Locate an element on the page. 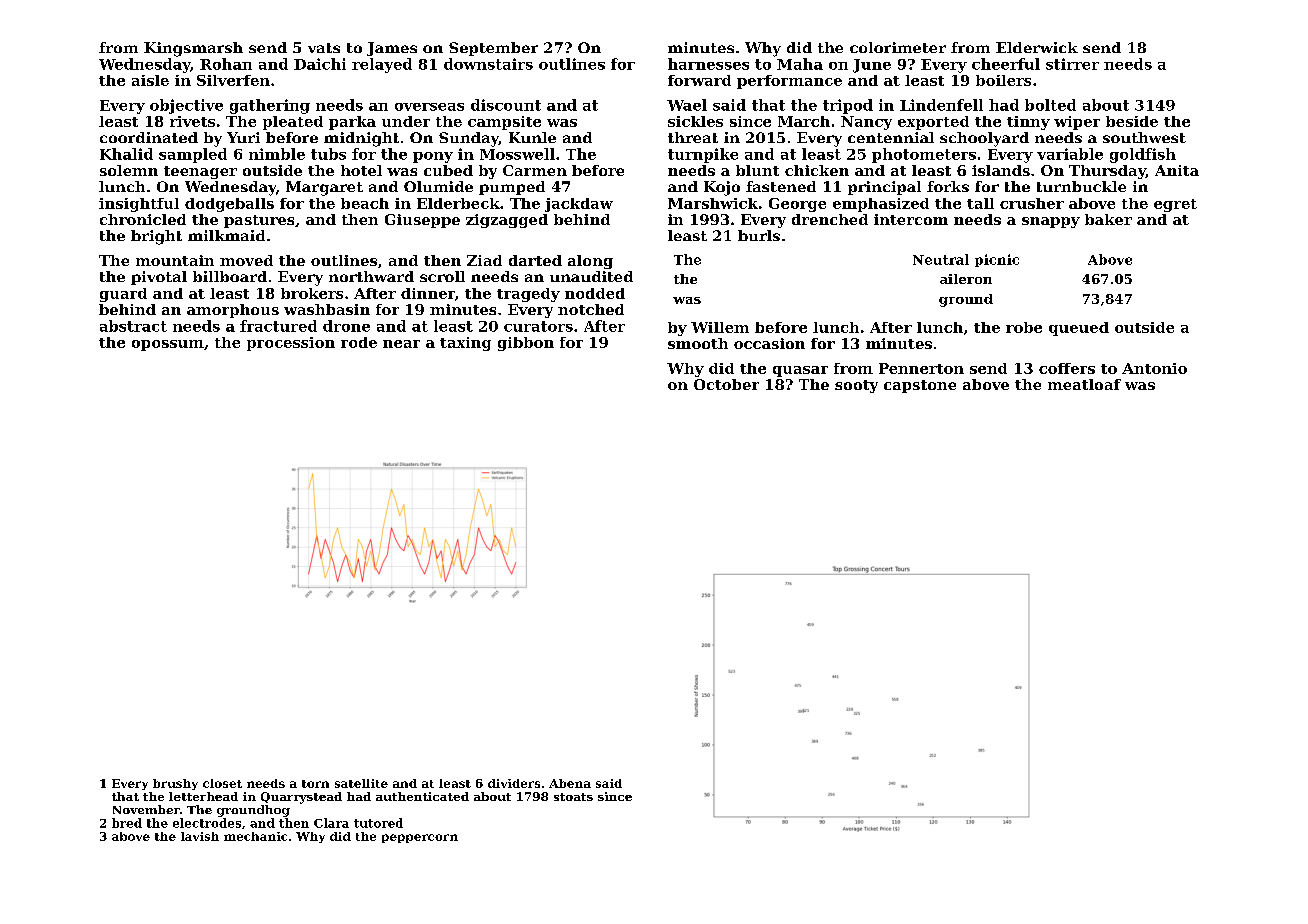 This page has width=1308, height=924. vats is located at coordinates (324, 48).
